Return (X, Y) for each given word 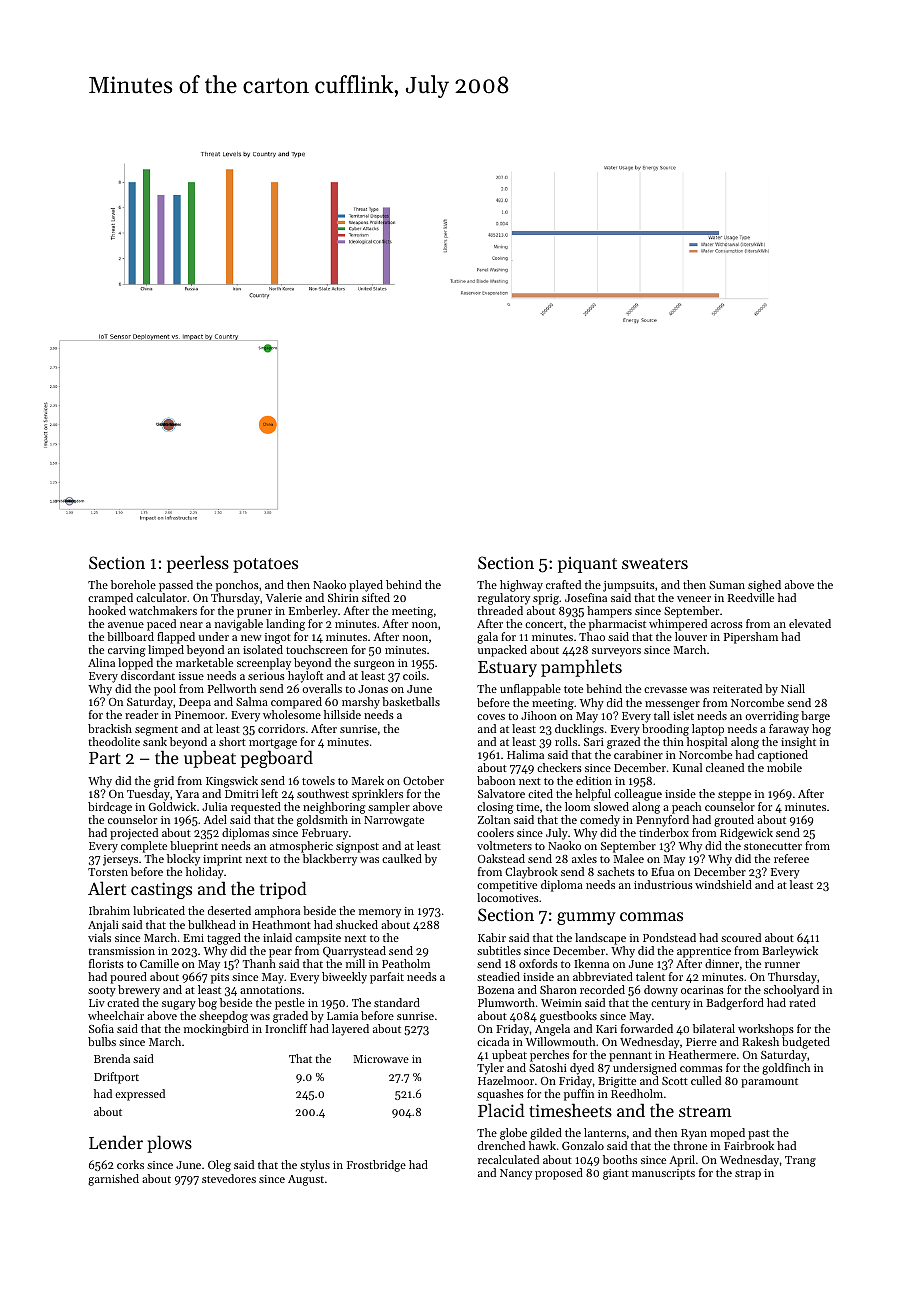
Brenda (112, 1058)
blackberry (330, 860)
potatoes (265, 565)
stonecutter (773, 846)
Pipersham (751, 638)
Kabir (492, 937)
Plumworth (506, 1002)
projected (134, 834)
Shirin (343, 597)
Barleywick (790, 952)
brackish (110, 728)
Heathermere (702, 1054)
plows (169, 1144)
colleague (638, 795)
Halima (525, 754)
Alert (107, 888)
